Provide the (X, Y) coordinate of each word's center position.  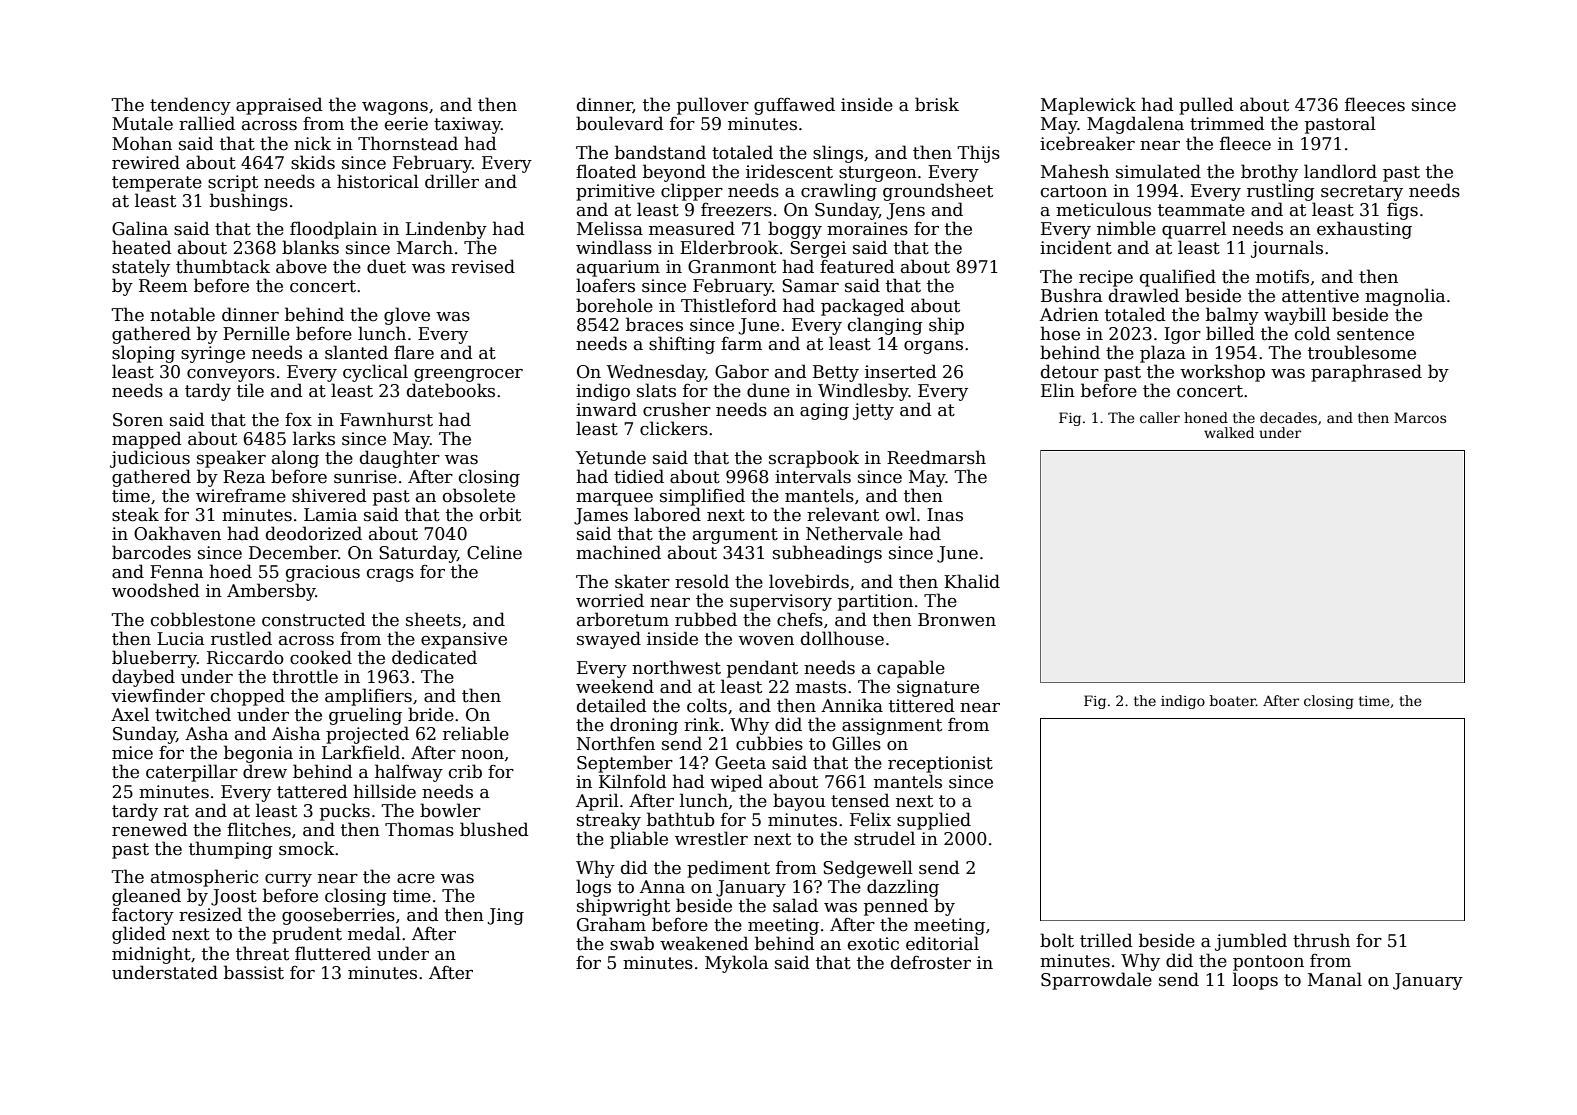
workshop (1222, 373)
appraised (279, 106)
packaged (863, 307)
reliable (476, 733)
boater (1233, 700)
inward (606, 409)
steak (135, 514)
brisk (937, 104)
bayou (799, 802)
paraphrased (1366, 373)
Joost (234, 897)
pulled (1206, 106)
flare (414, 352)
